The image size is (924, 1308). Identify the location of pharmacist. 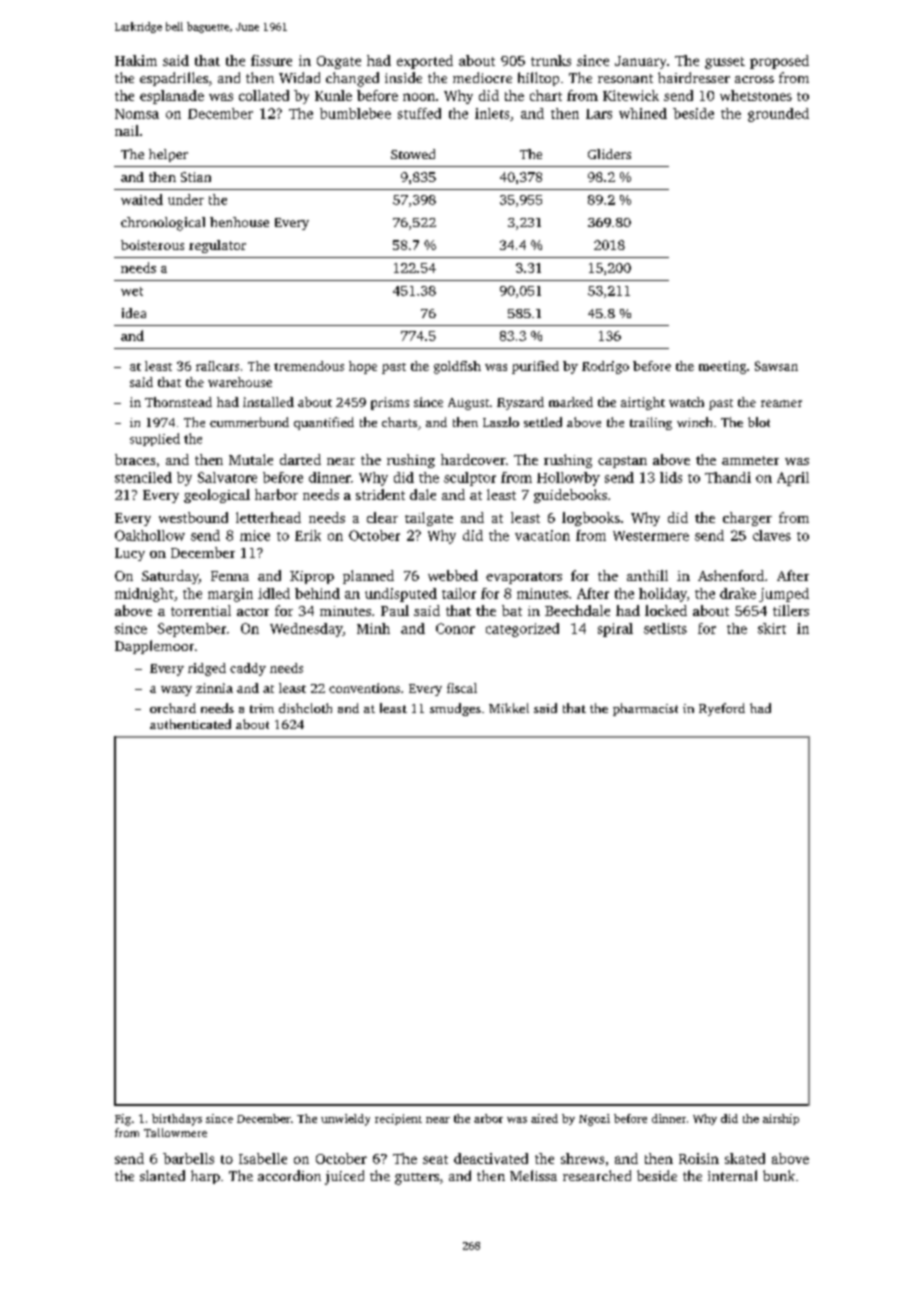
(645, 709).
